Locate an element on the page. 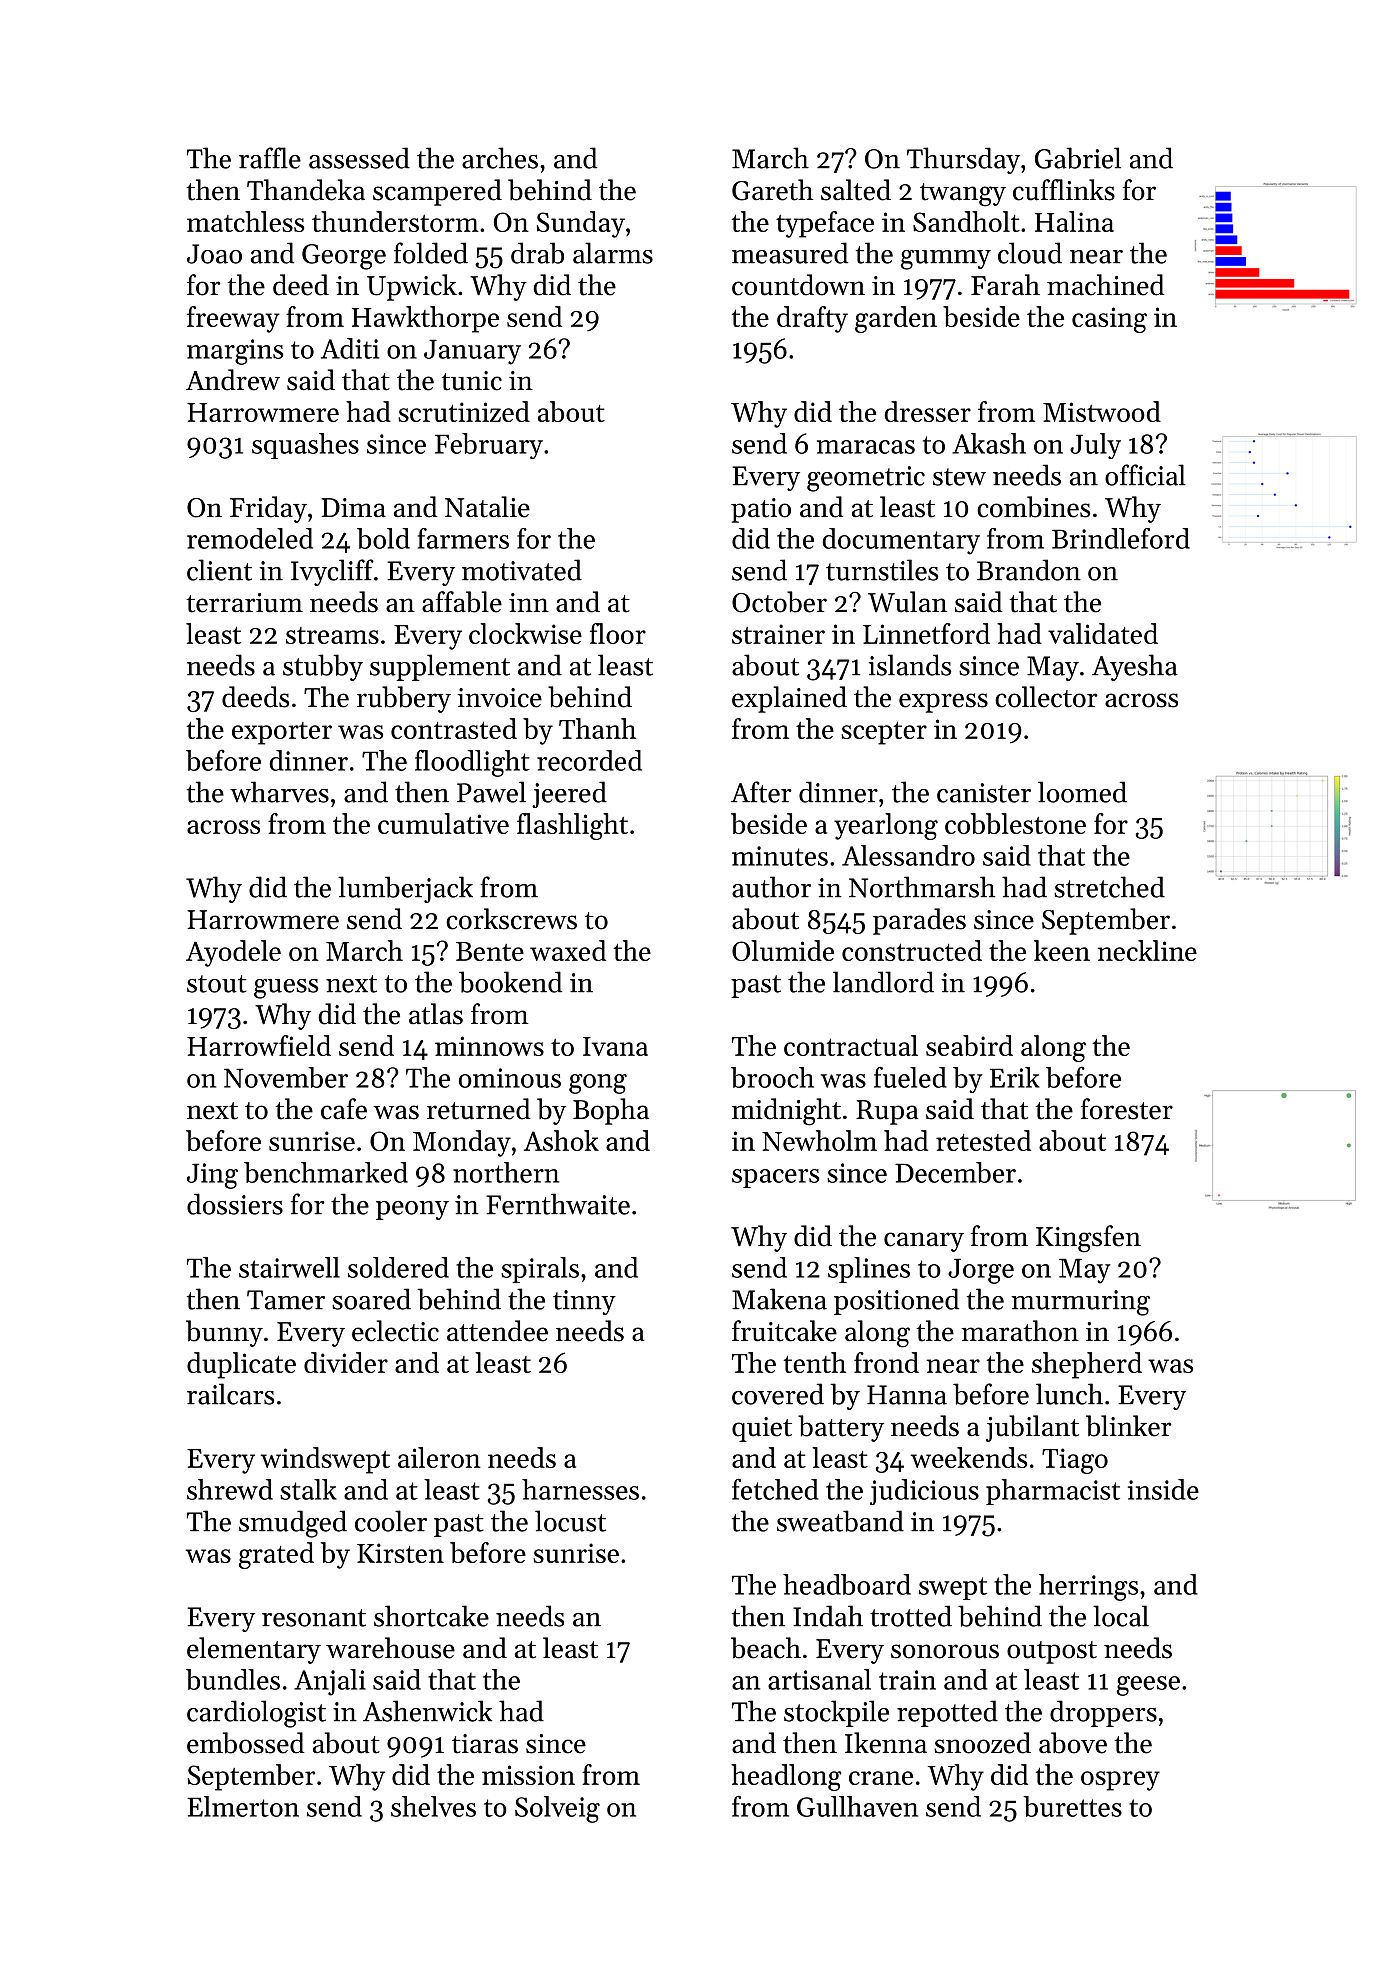 The image size is (1386, 1969). seabird is located at coordinates (969, 1045).
